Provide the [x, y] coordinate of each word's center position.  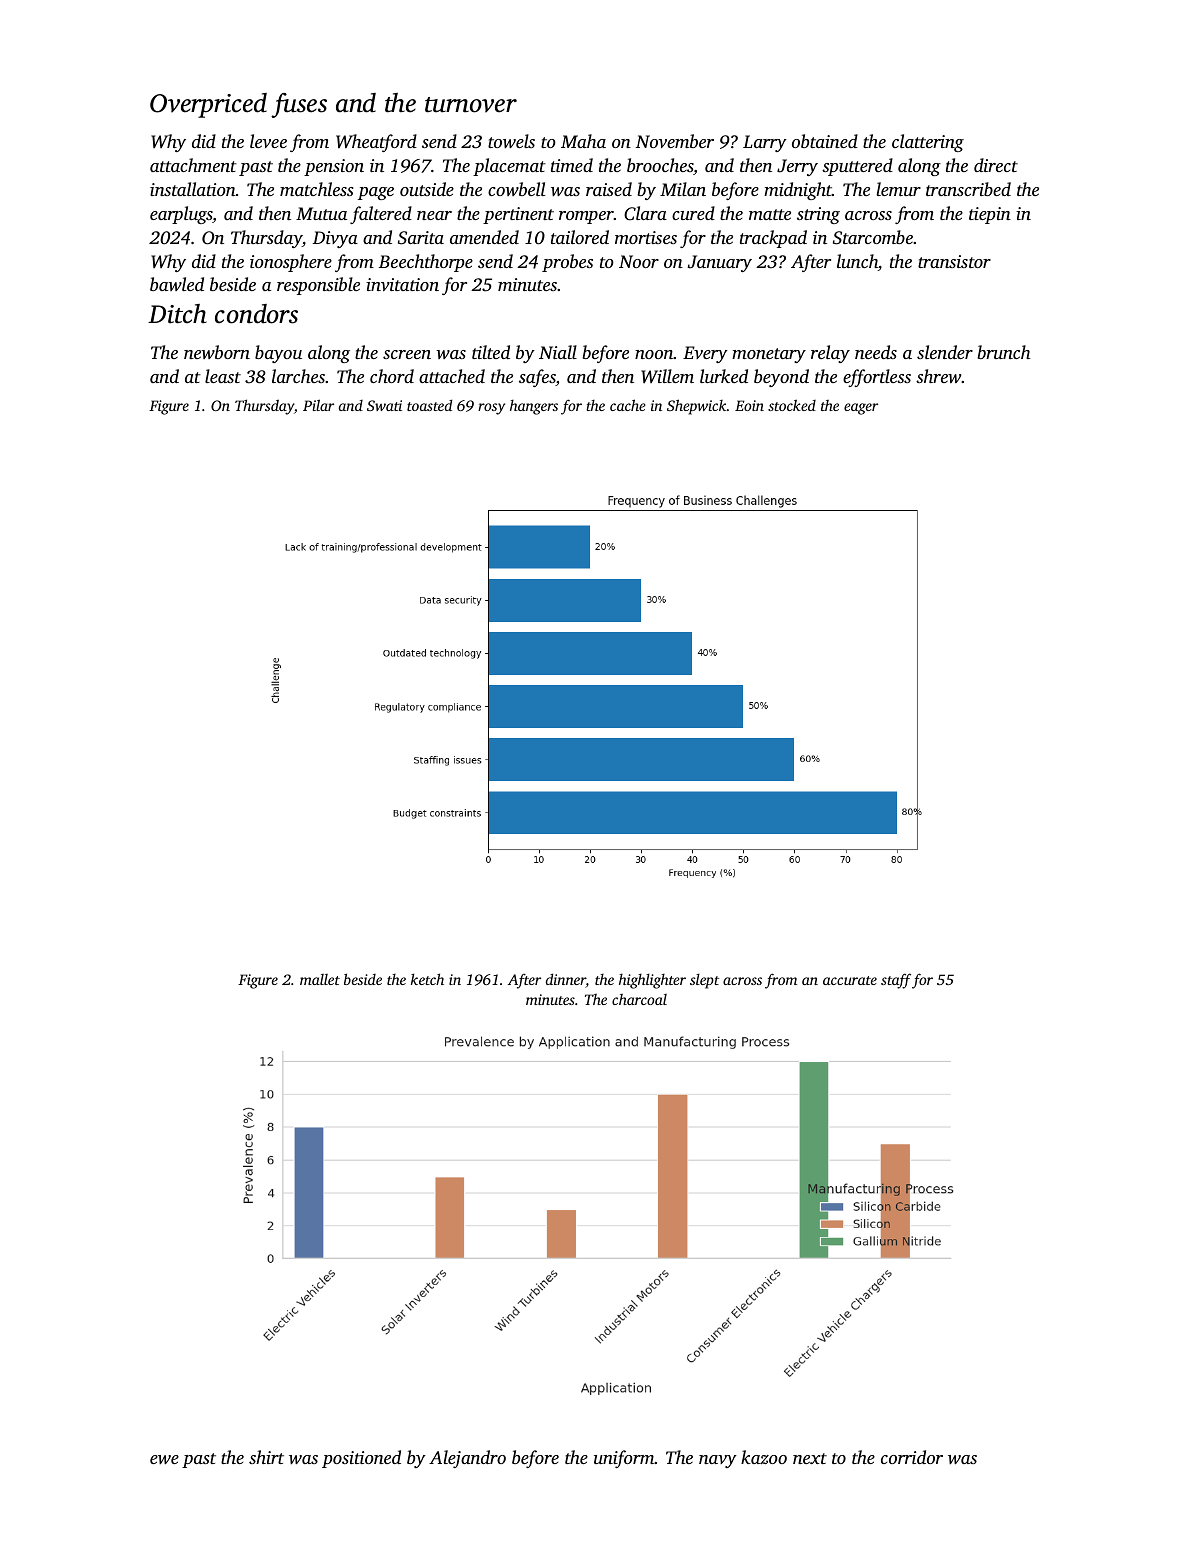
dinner [566, 980]
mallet [320, 979]
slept [704, 981]
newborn [217, 352]
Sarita [421, 238]
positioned [361, 1459]
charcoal [639, 999]
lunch [857, 262]
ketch [427, 979]
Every [705, 354]
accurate [850, 980]
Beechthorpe [426, 263]
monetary [769, 355]
